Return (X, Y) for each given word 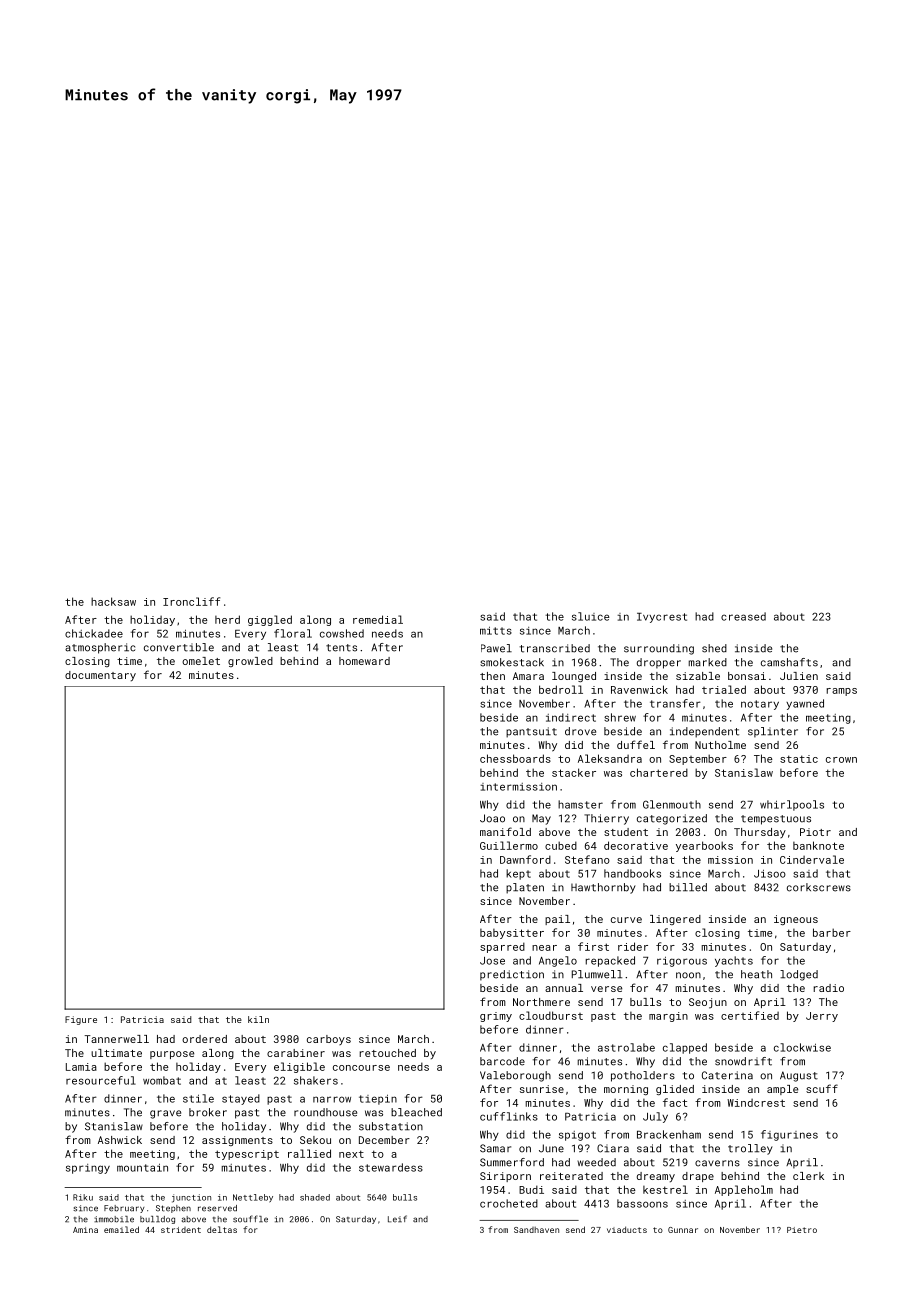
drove (580, 731)
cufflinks (509, 1116)
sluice (591, 616)
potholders (643, 1076)
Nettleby (253, 1198)
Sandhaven (536, 1230)
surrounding (659, 649)
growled (250, 662)
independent (704, 732)
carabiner (296, 1053)
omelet (201, 661)
